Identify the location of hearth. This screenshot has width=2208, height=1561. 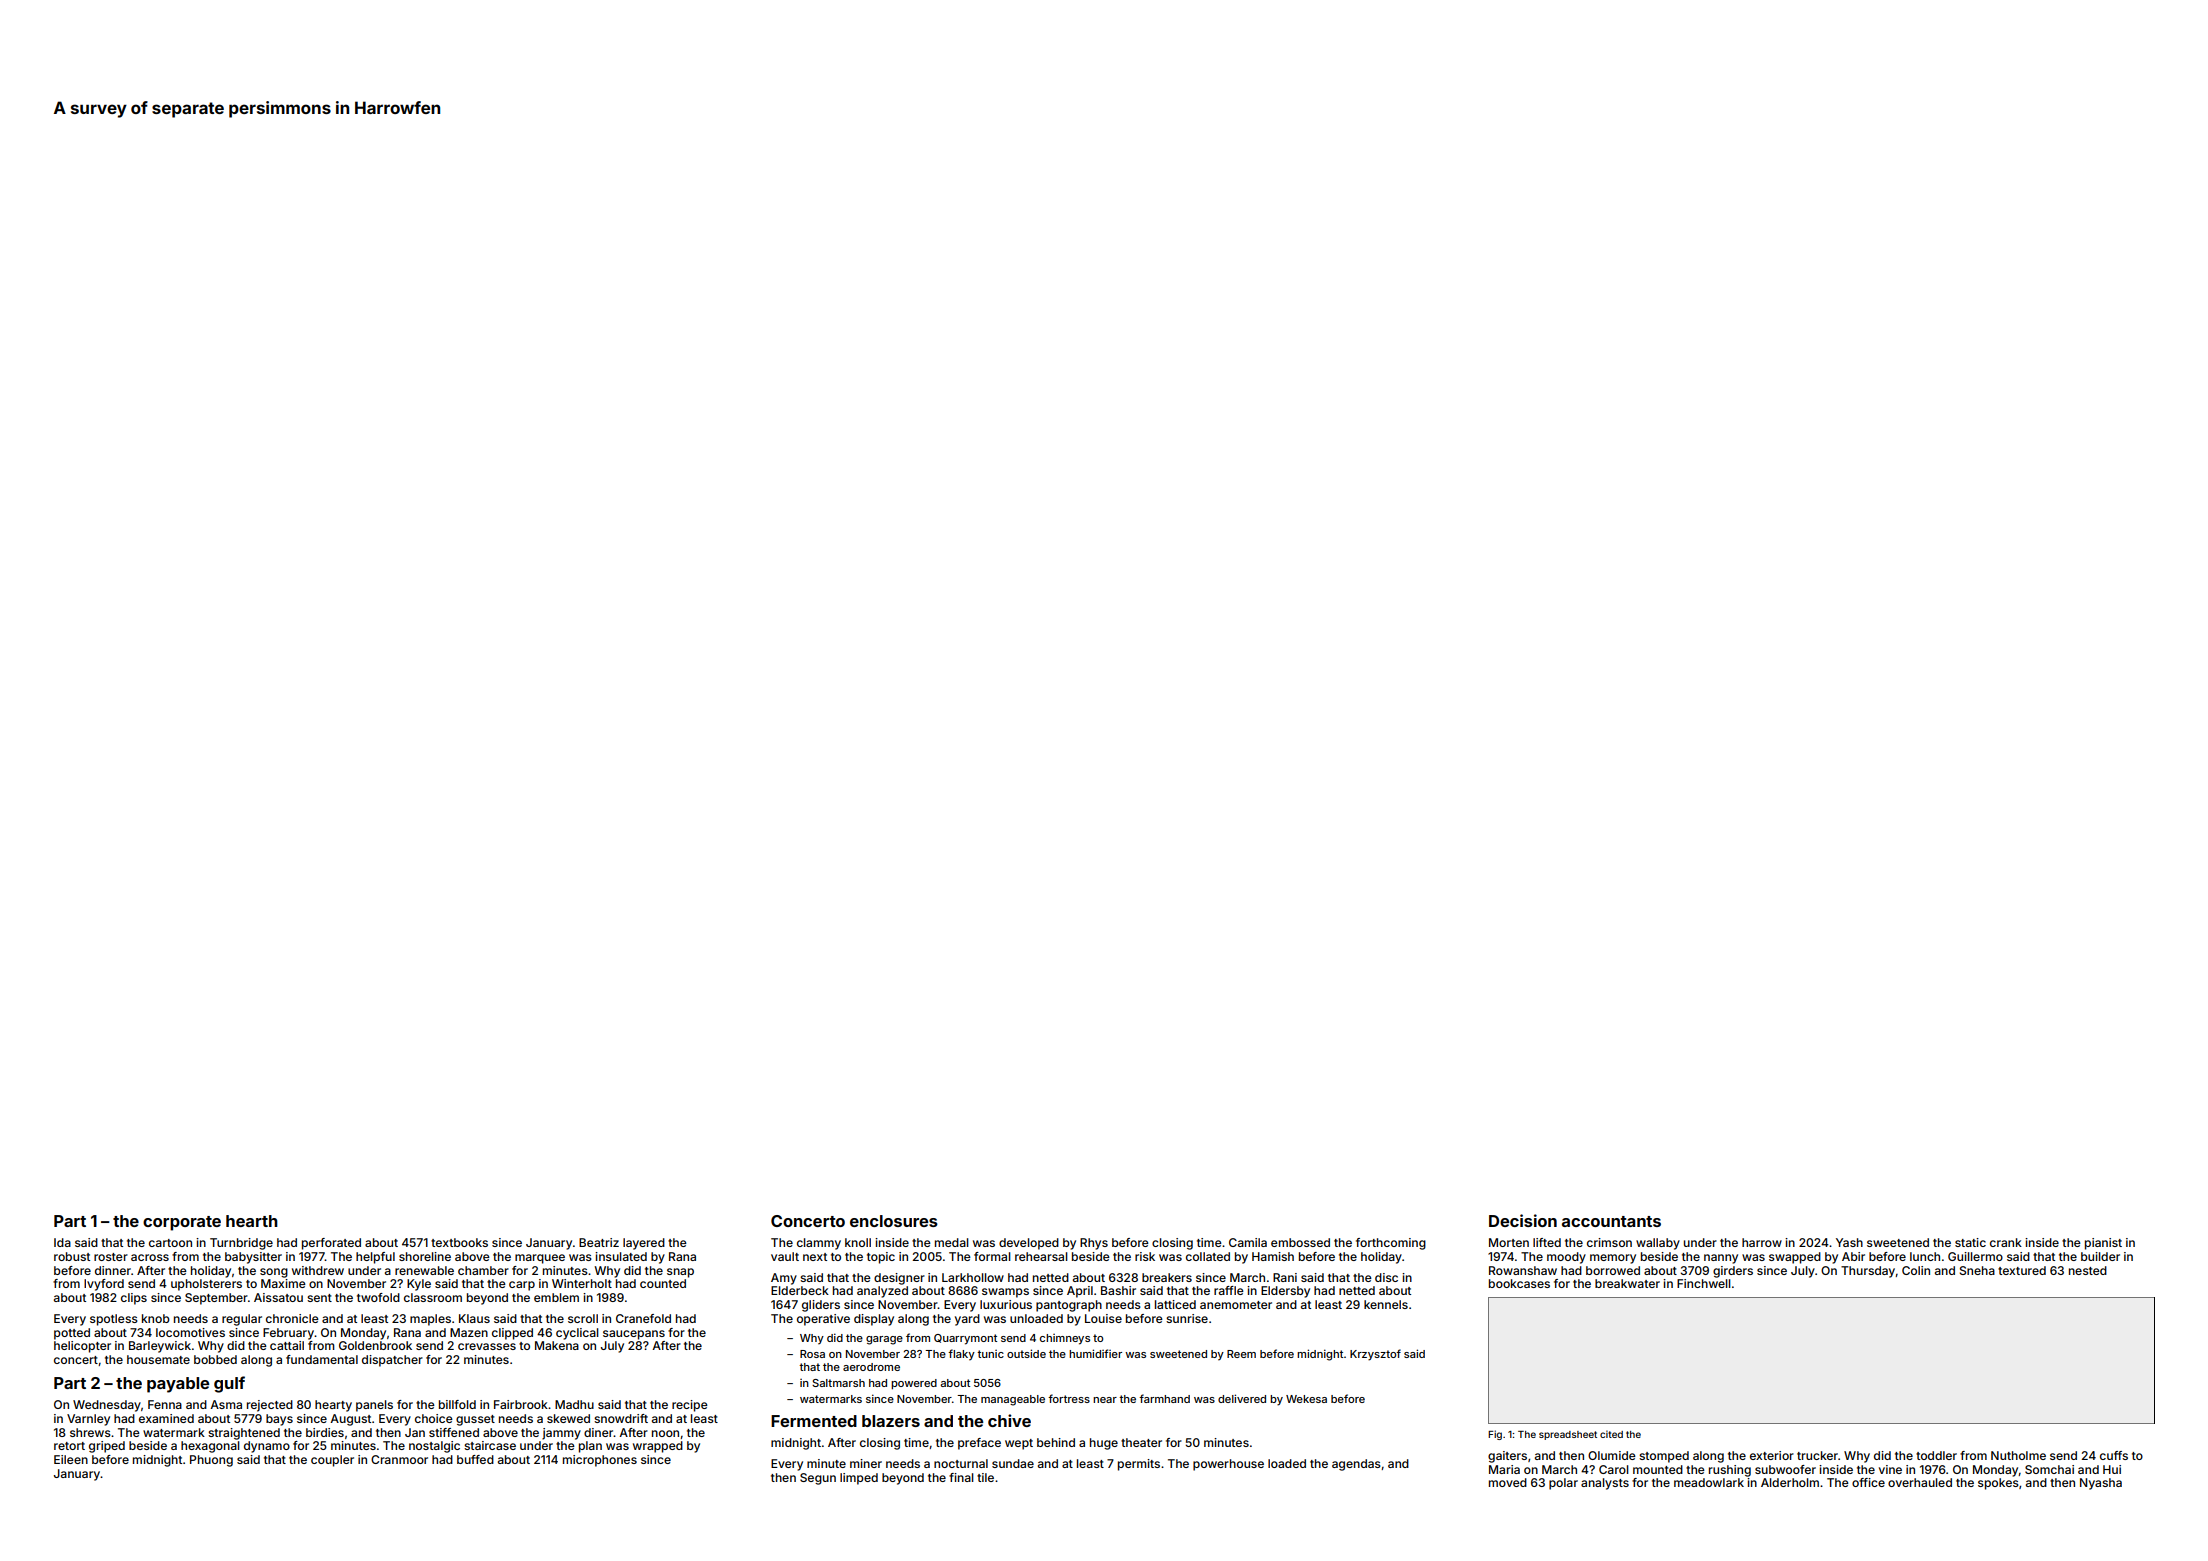
(252, 1221).
